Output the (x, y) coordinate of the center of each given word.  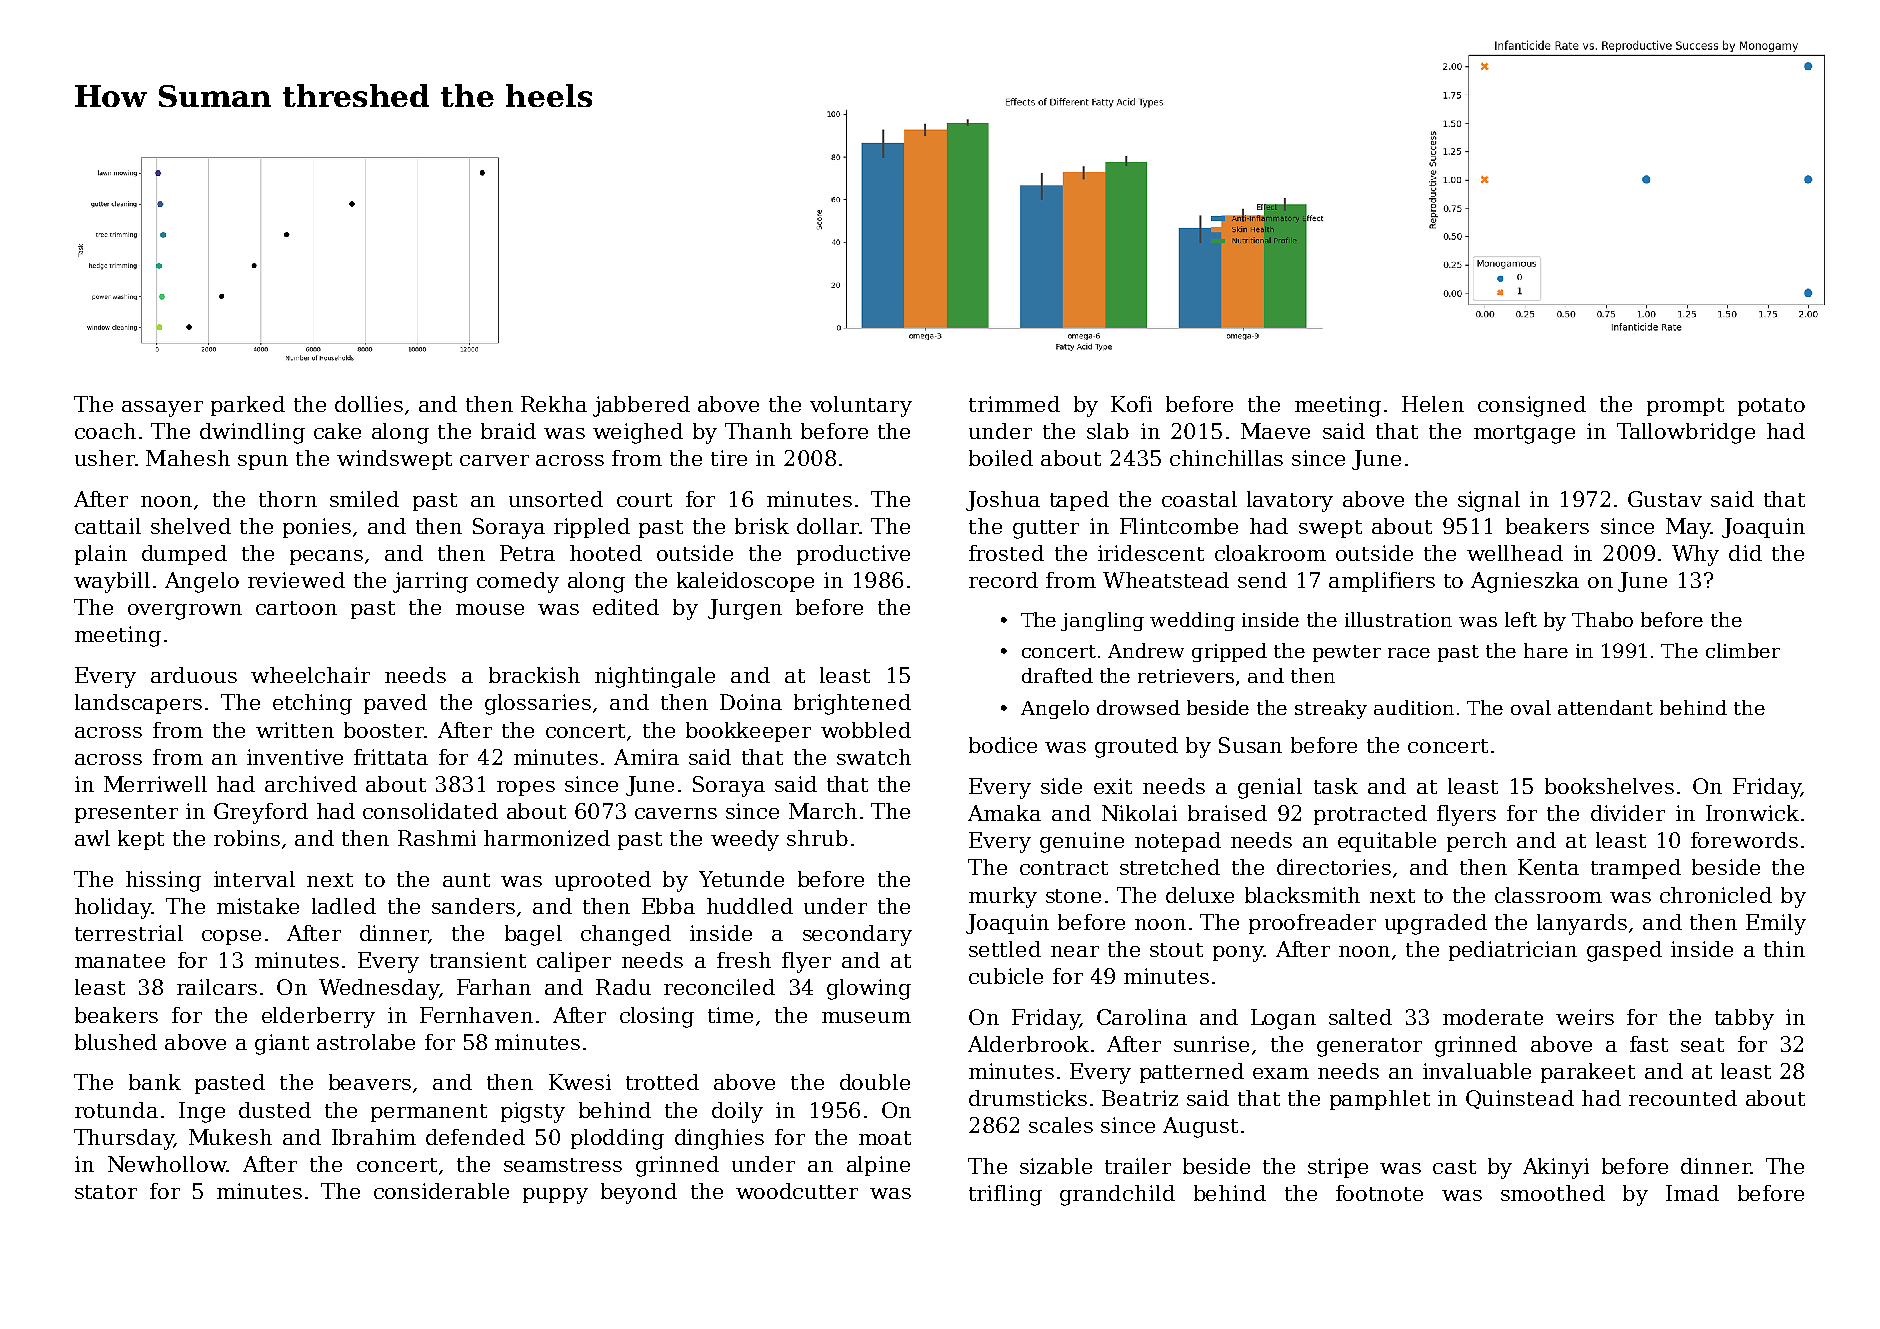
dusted (275, 1110)
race (1409, 653)
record (1003, 580)
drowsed (1138, 707)
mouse (490, 609)
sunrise (1211, 1044)
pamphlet (1380, 1100)
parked (248, 406)
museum (866, 1017)
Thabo (1602, 619)
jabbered (641, 406)
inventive (295, 757)
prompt (1685, 407)
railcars (217, 987)
